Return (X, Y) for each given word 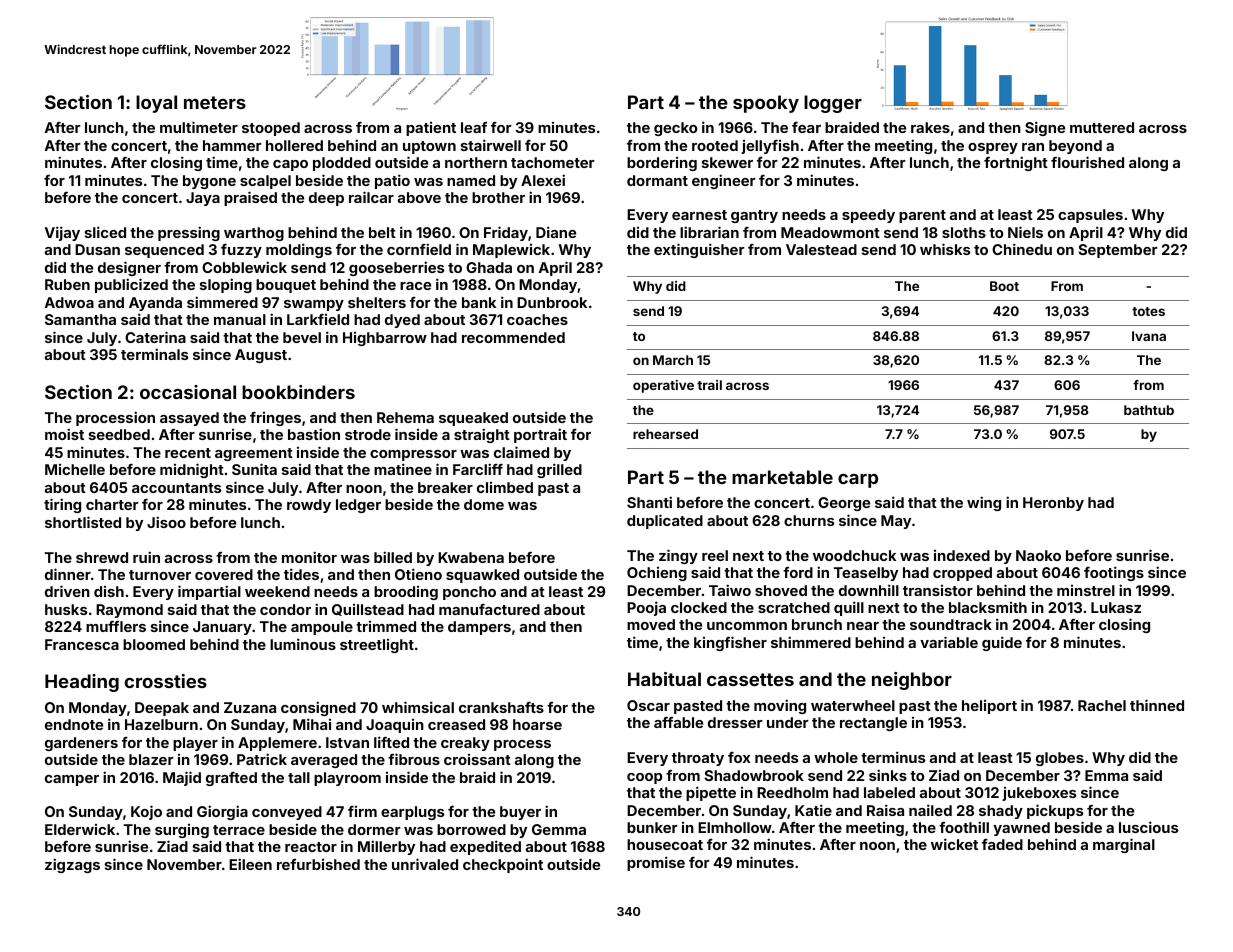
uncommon (747, 626)
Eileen (250, 864)
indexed (962, 555)
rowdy (309, 506)
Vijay (62, 233)
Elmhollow (735, 827)
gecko (675, 129)
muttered (1102, 127)
